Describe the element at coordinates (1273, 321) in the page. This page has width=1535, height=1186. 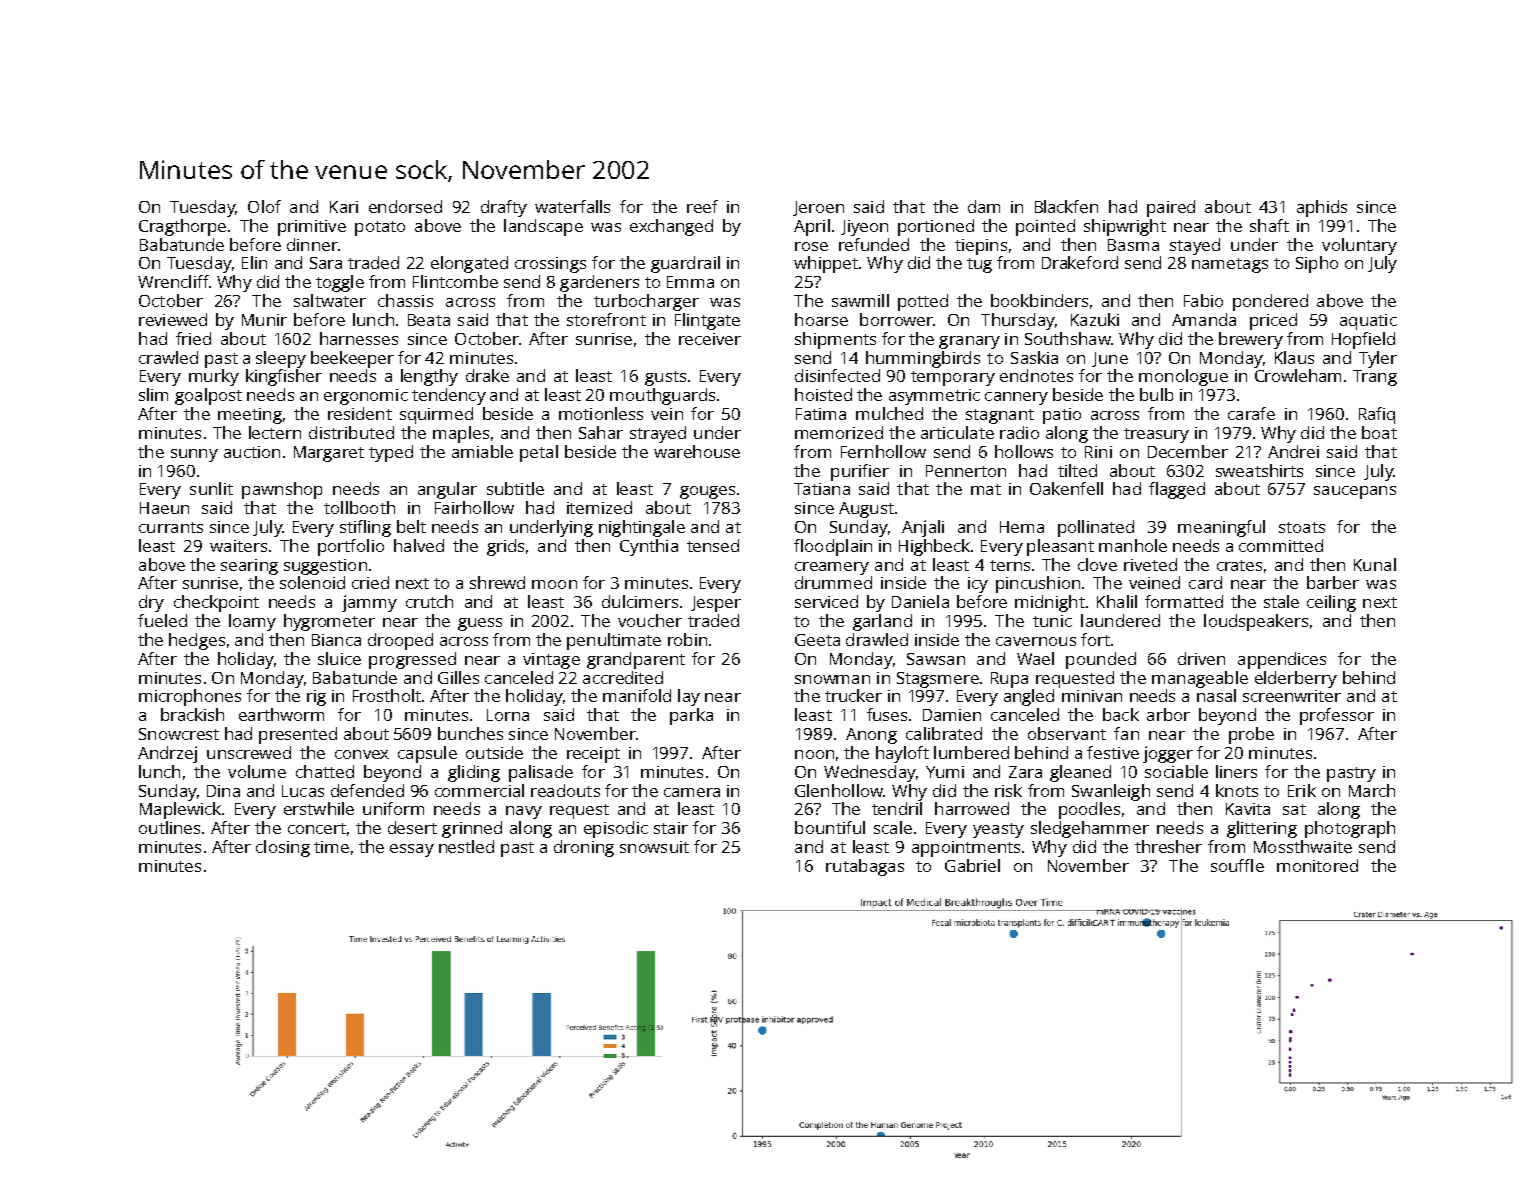
I see `priced` at that location.
